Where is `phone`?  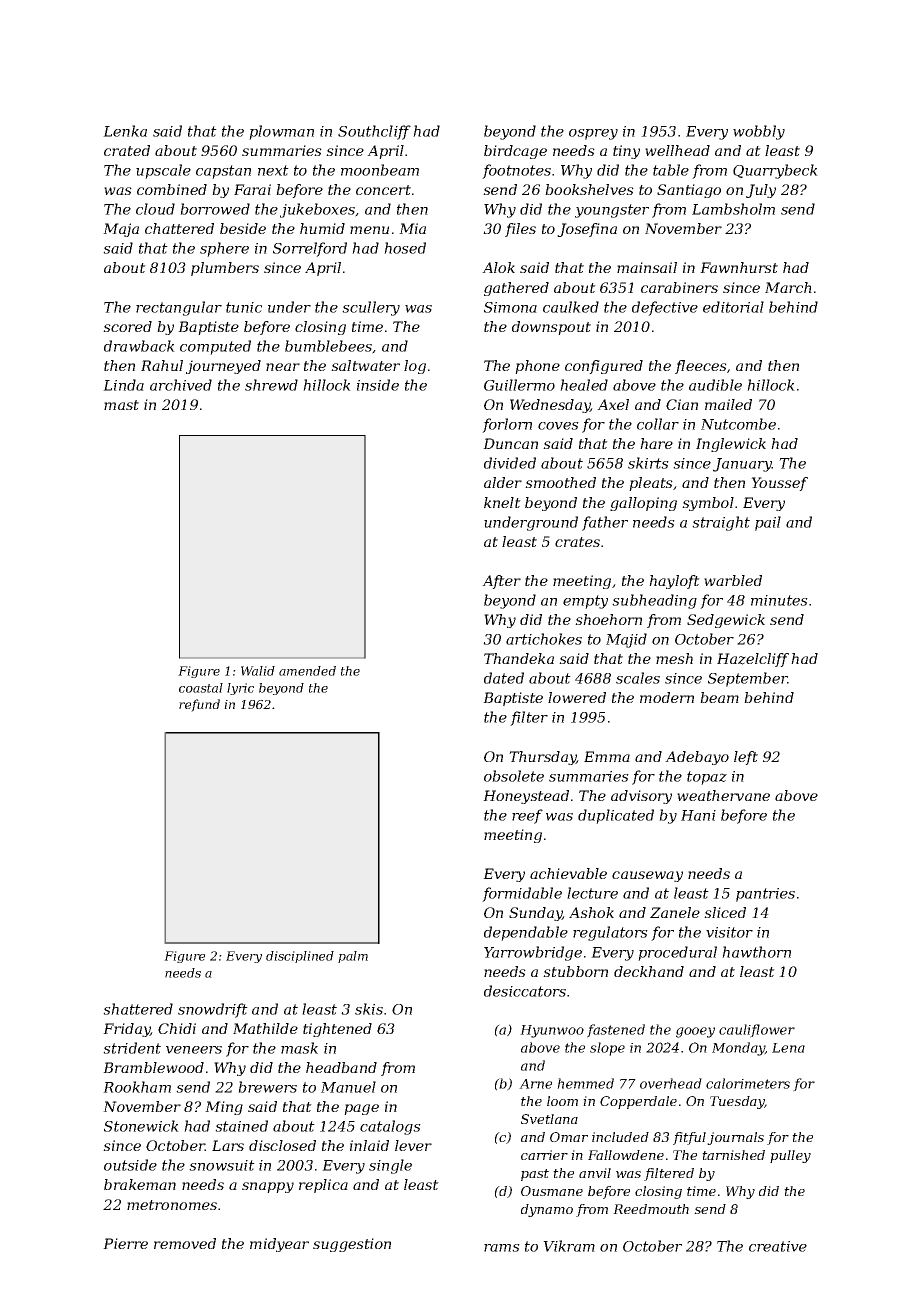 phone is located at coordinates (537, 367).
